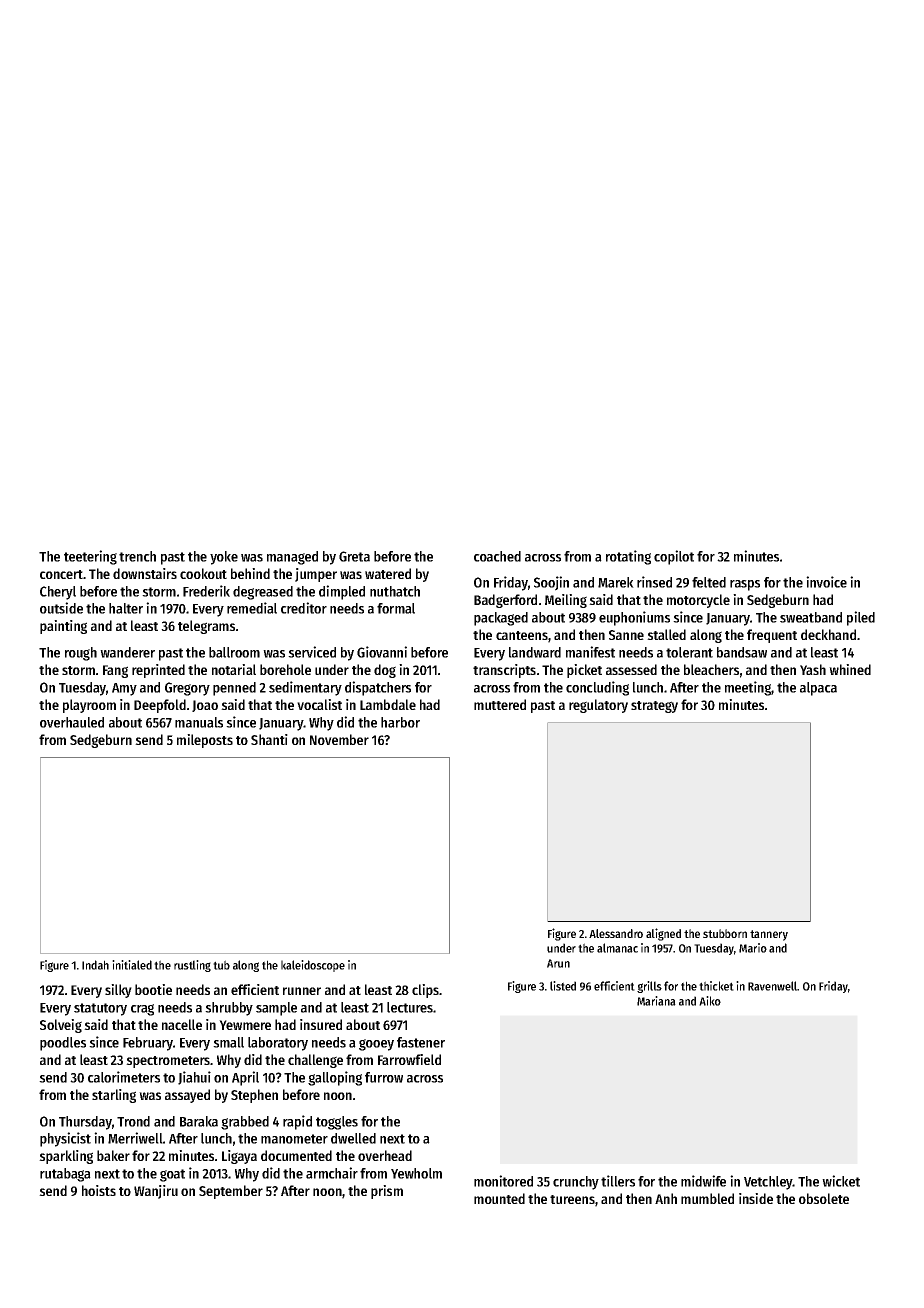 This screenshot has width=924, height=1308. What do you see at coordinates (616, 933) in the screenshot?
I see `Alessandro` at bounding box center [616, 933].
